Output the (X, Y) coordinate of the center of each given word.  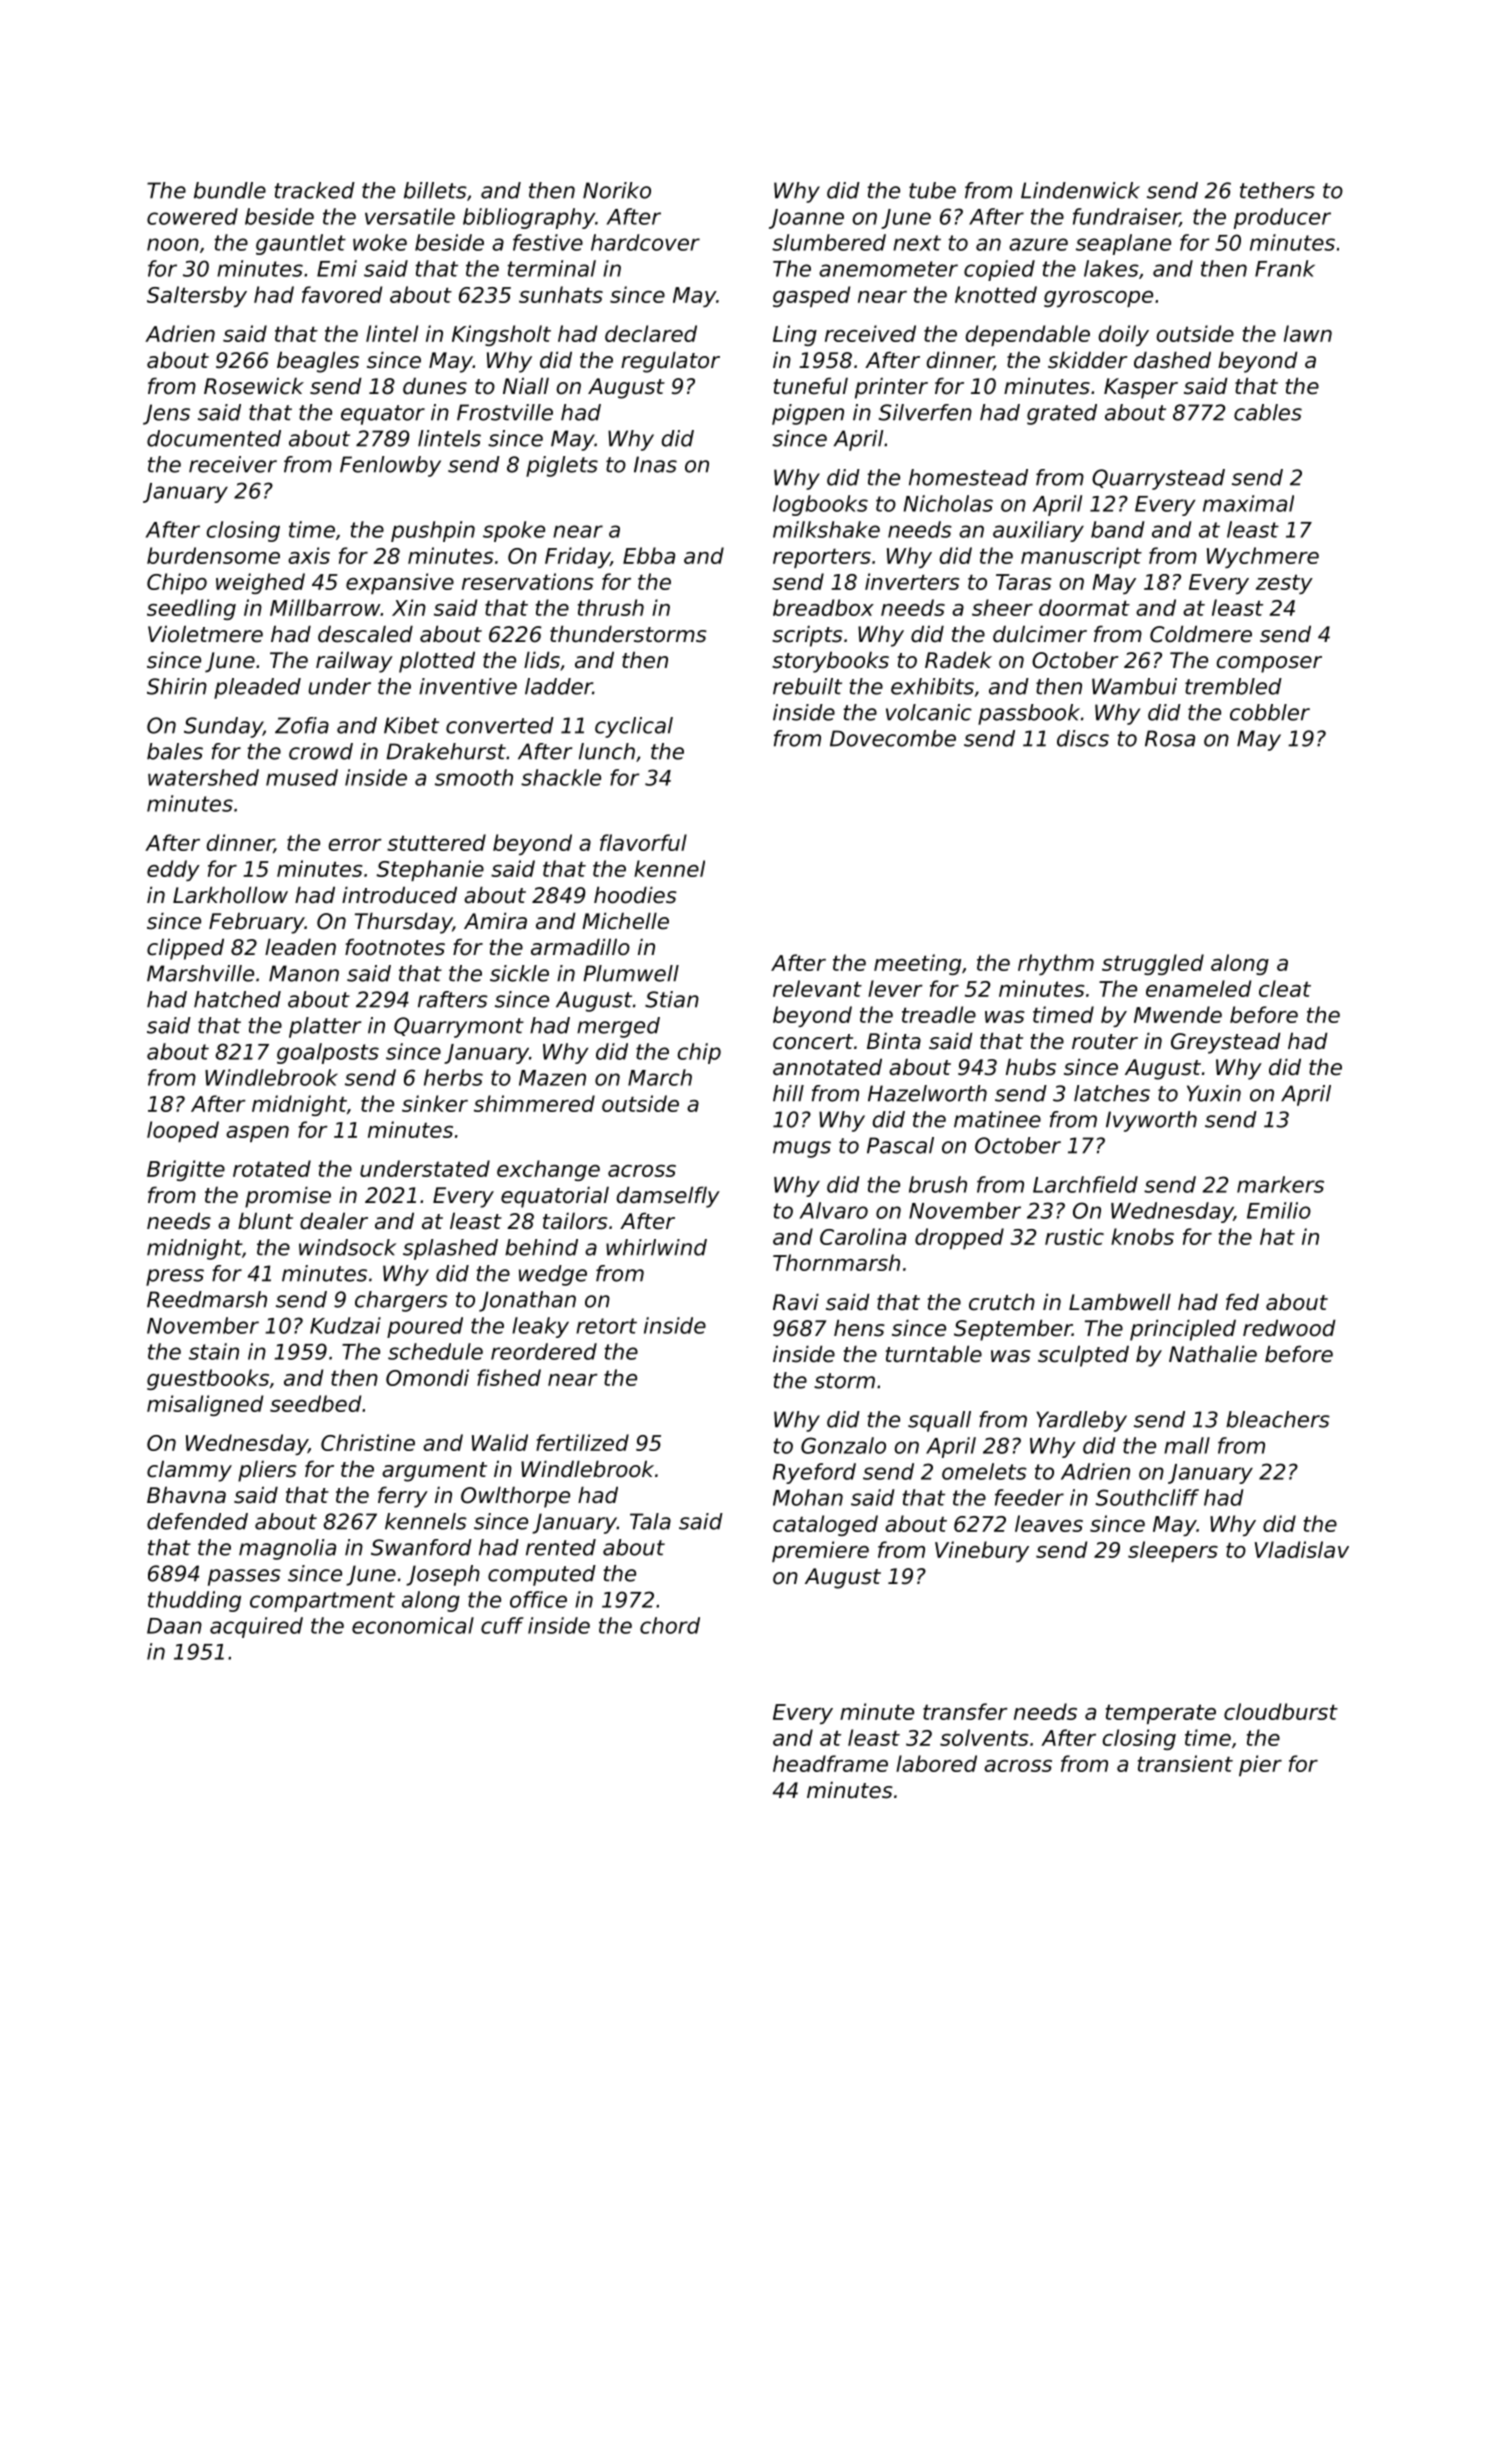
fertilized (582, 1442)
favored (342, 294)
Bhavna (186, 1495)
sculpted (1083, 1356)
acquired (256, 1627)
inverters (912, 581)
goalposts (328, 1053)
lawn (1308, 333)
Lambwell (1120, 1302)
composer (1269, 664)
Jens (166, 414)
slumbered (829, 242)
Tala (650, 1521)
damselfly (668, 1197)
